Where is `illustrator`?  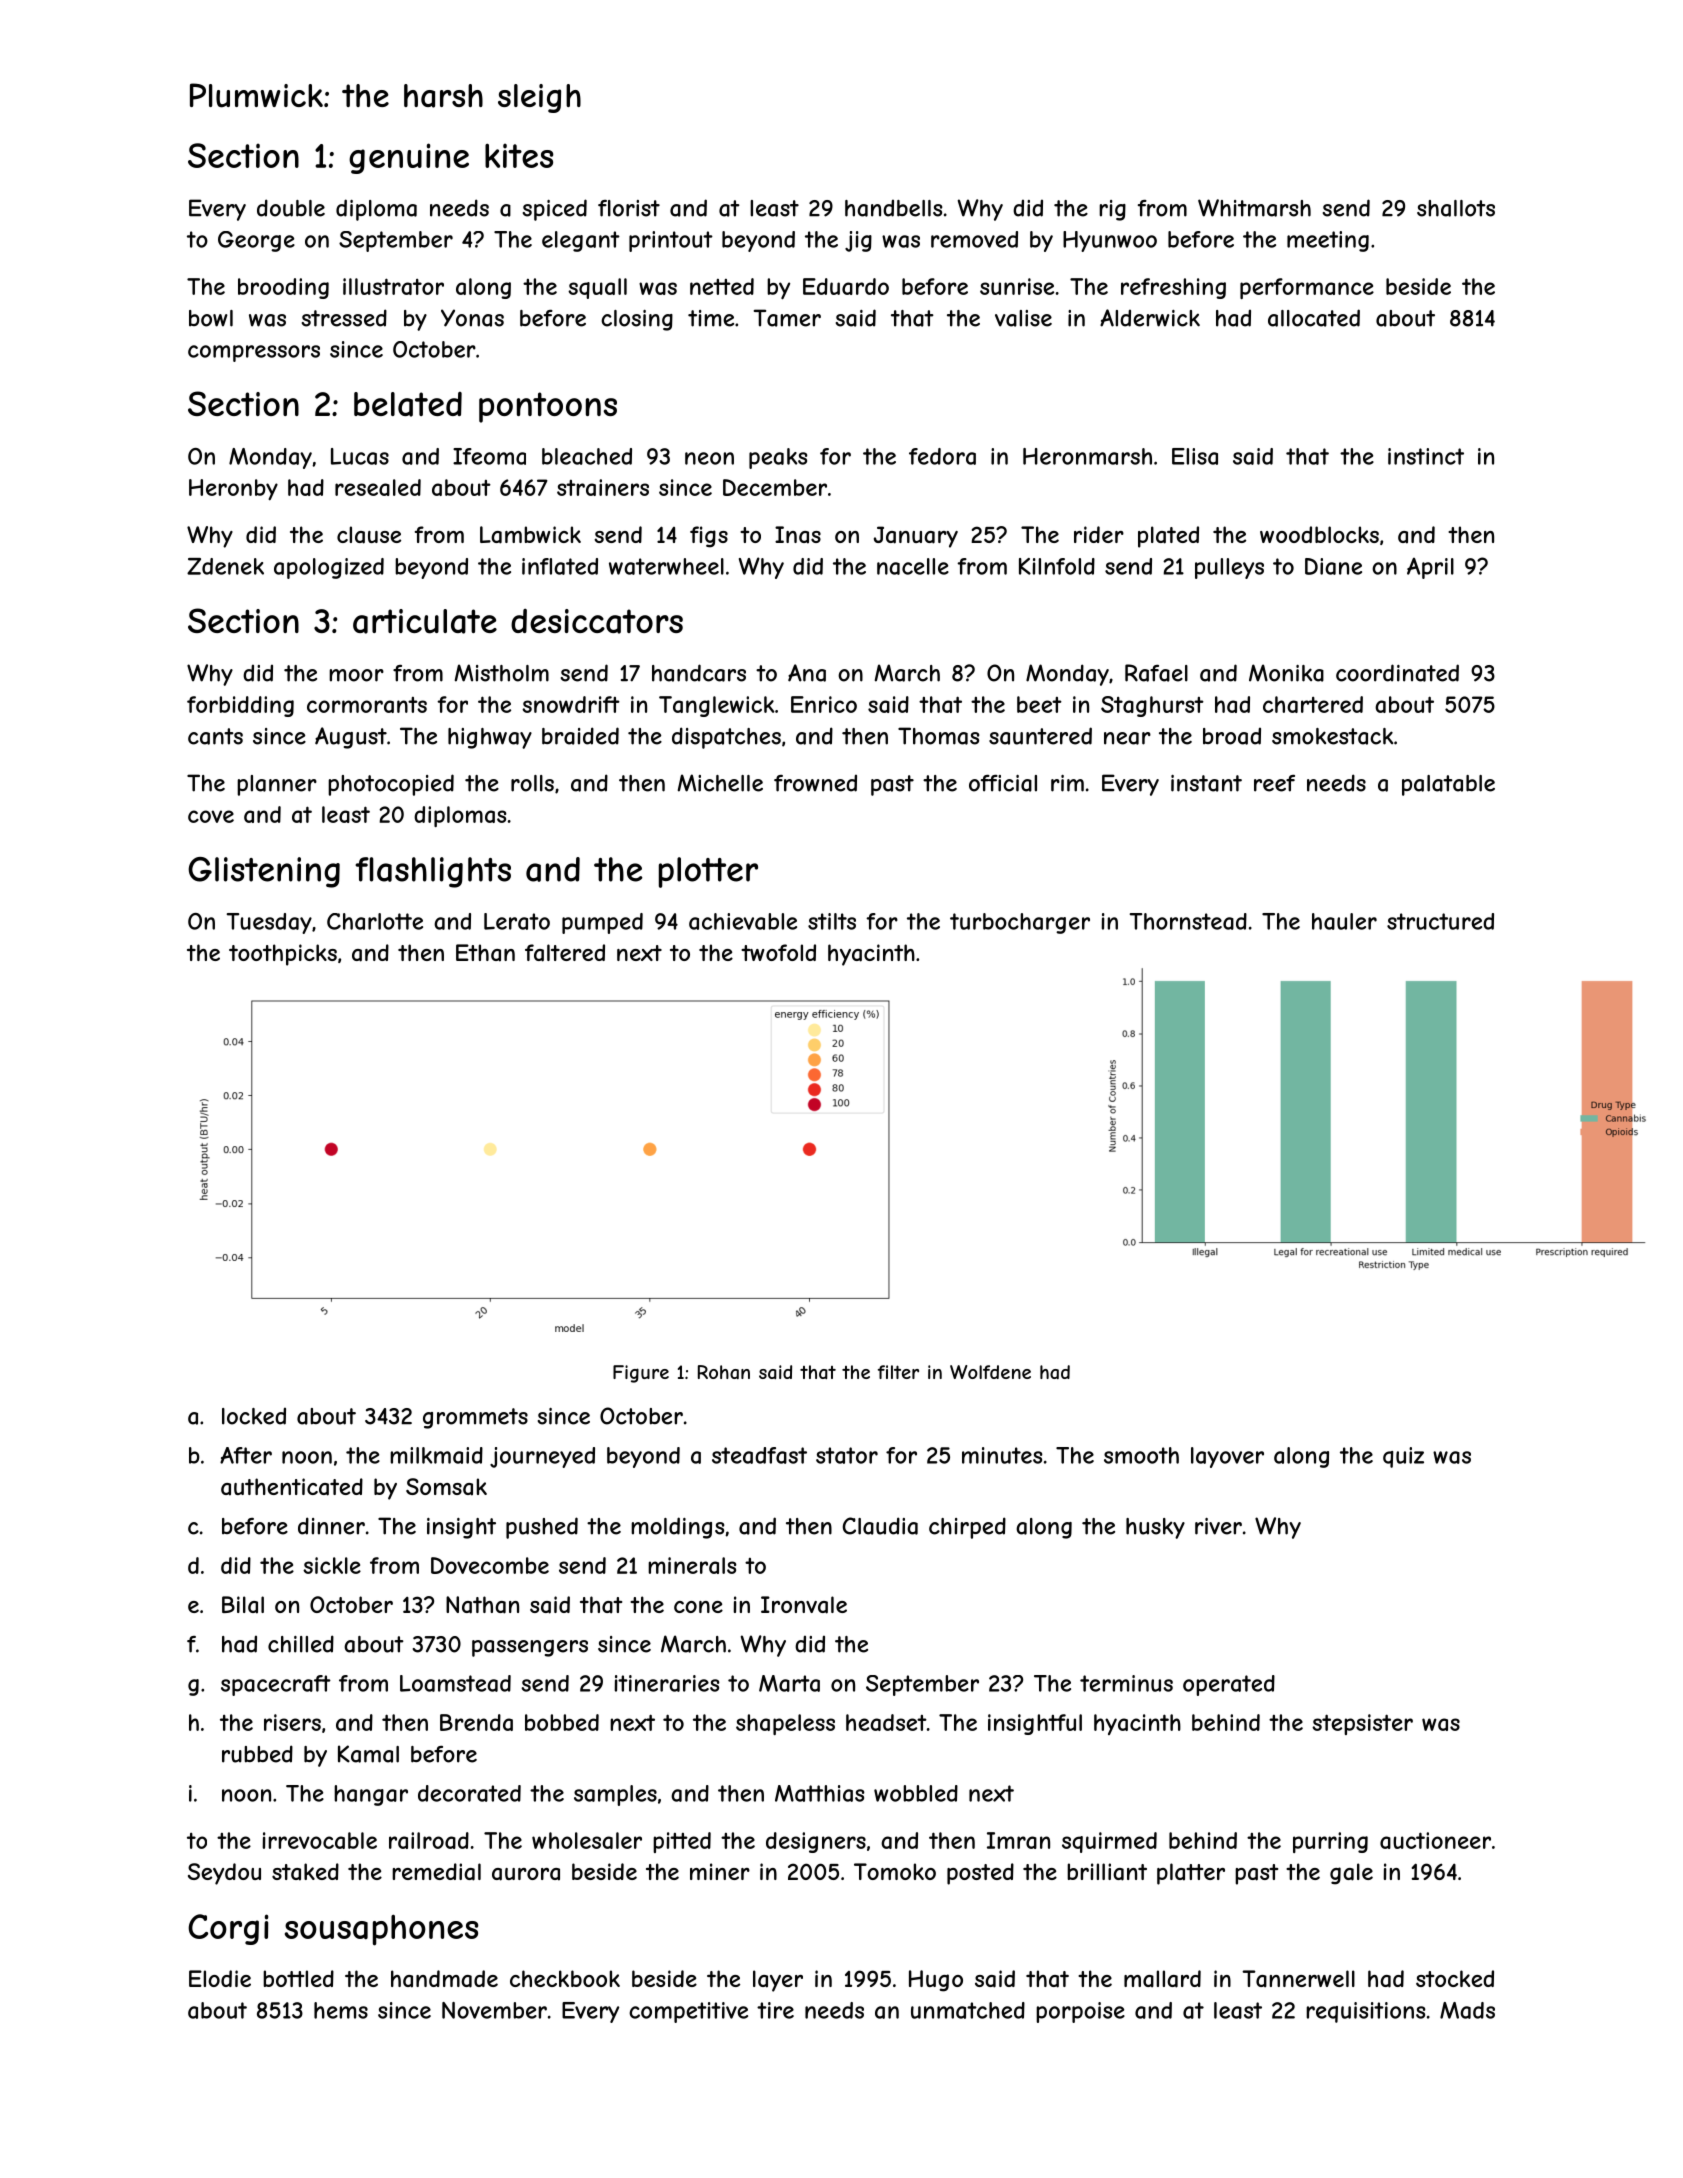 illustrator is located at coordinates (393, 286).
